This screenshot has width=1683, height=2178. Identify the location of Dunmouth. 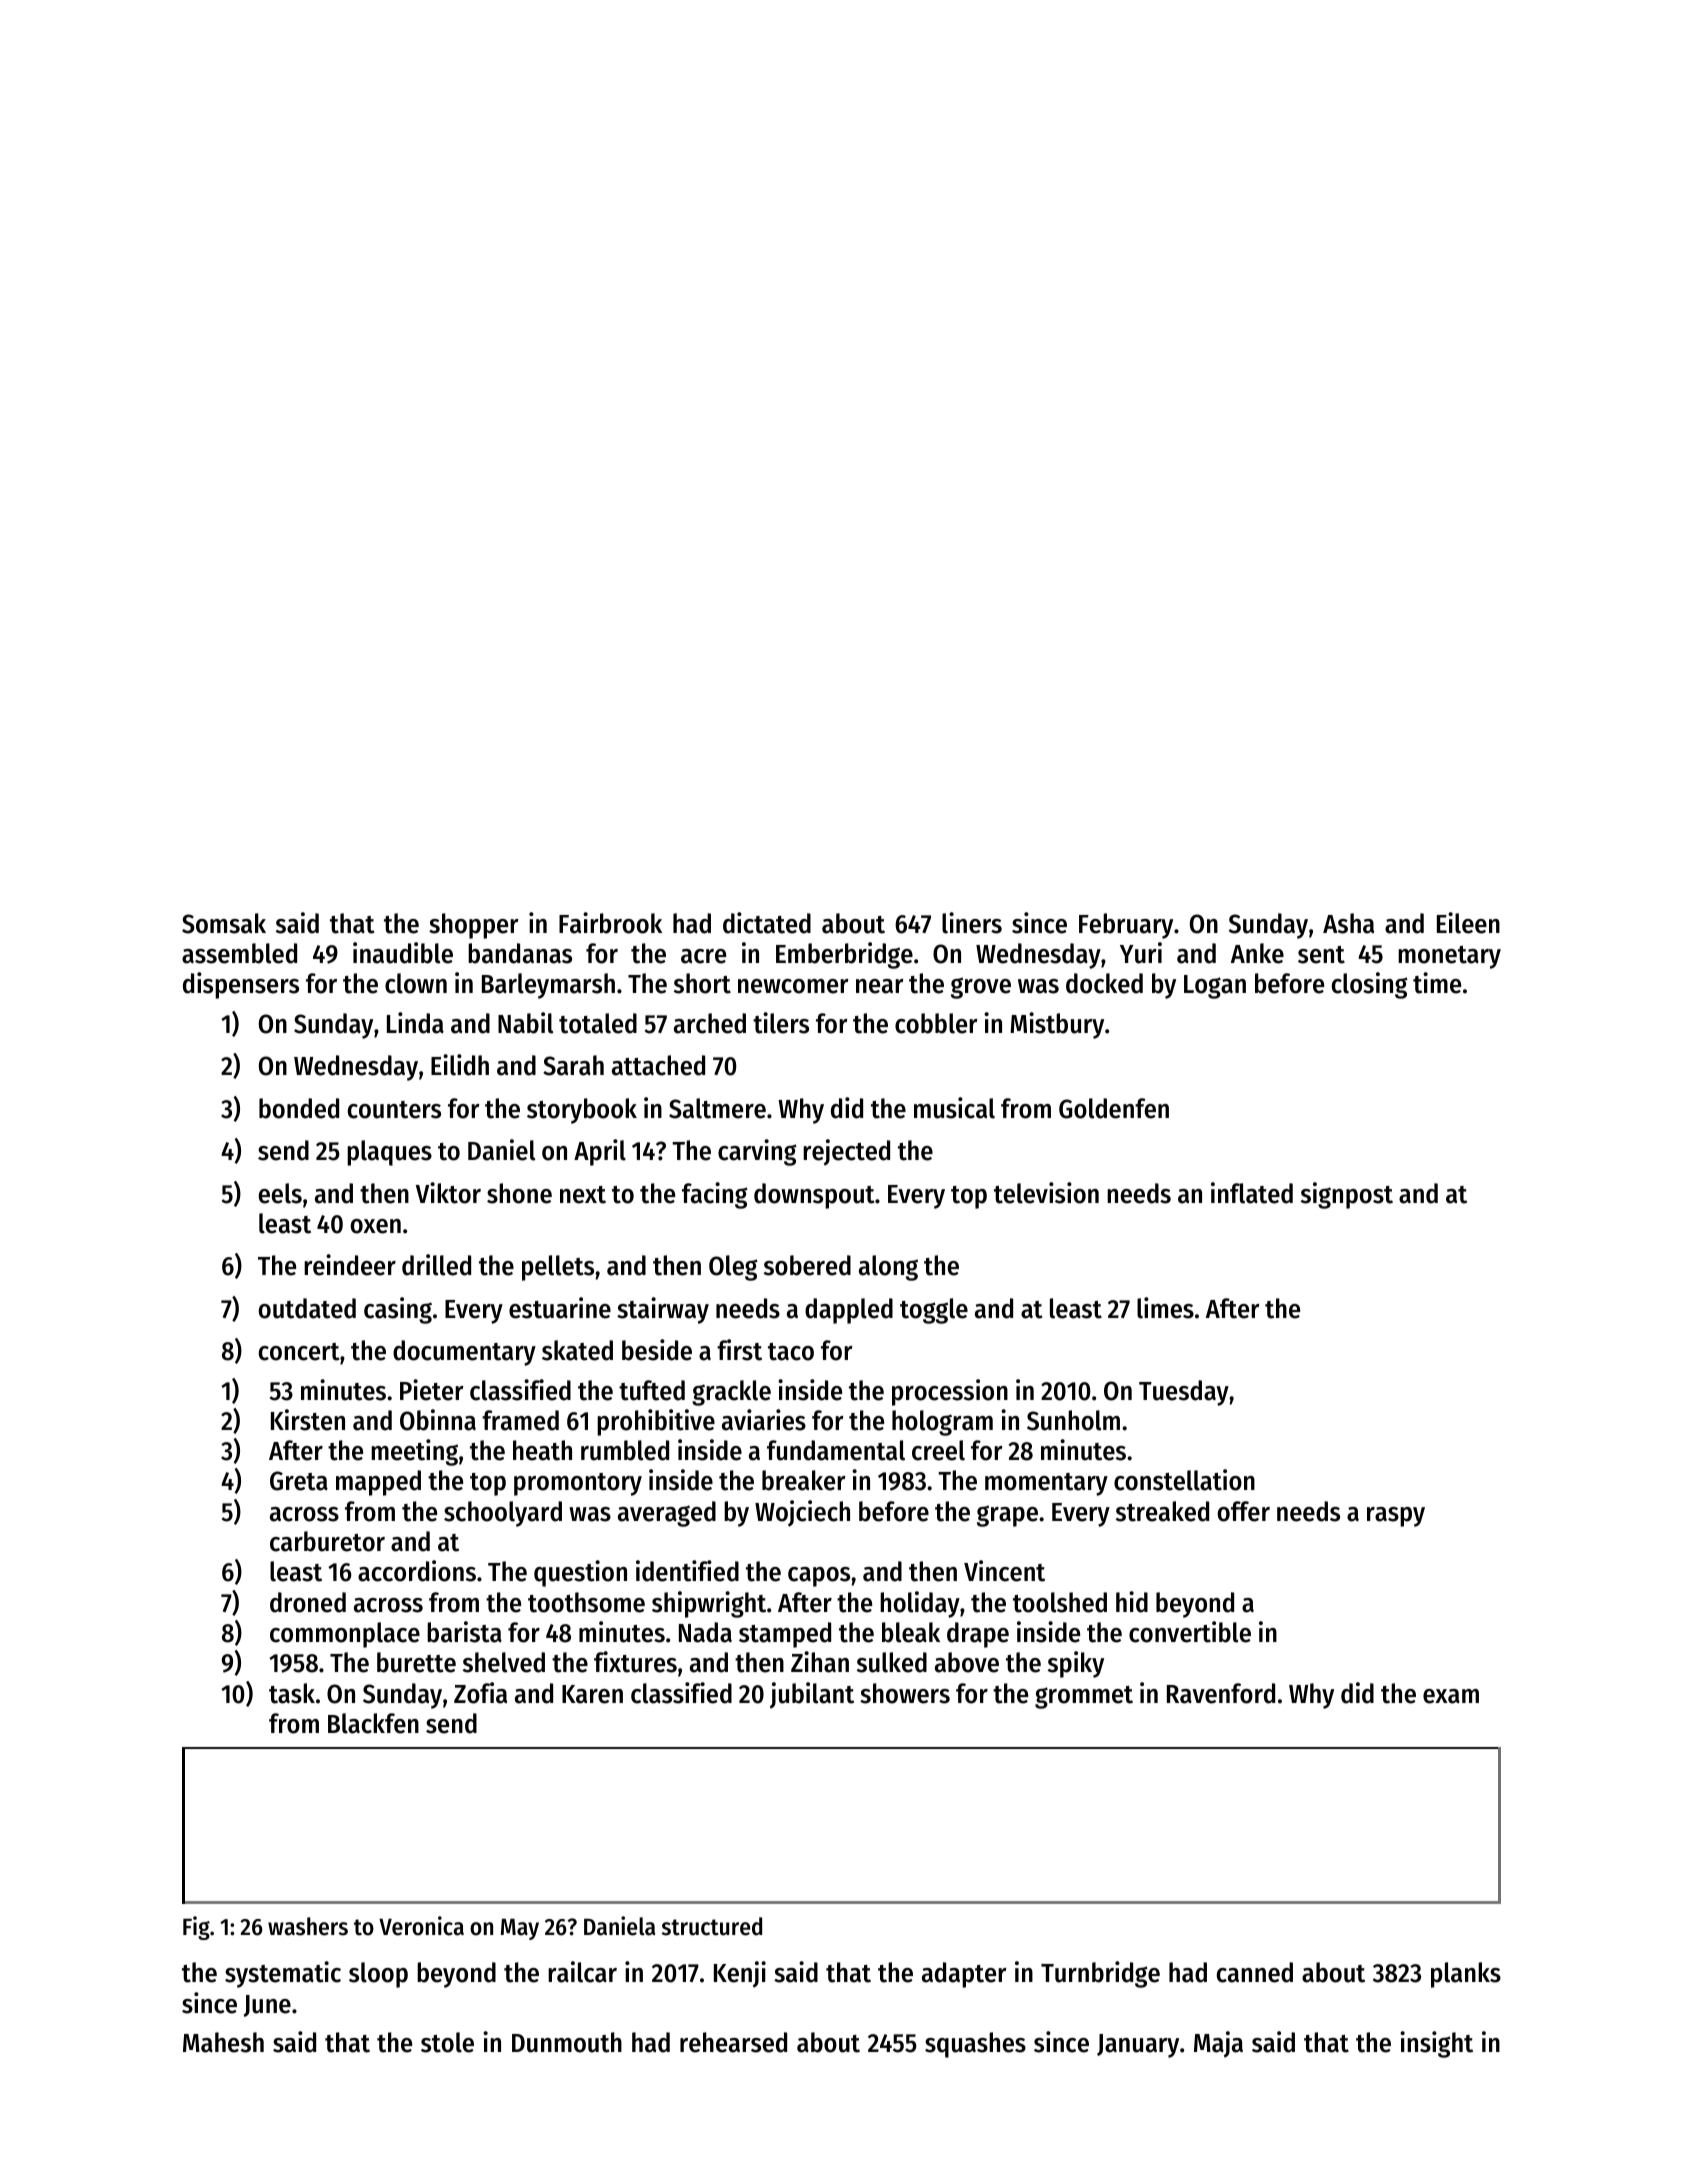
(567, 2042).
